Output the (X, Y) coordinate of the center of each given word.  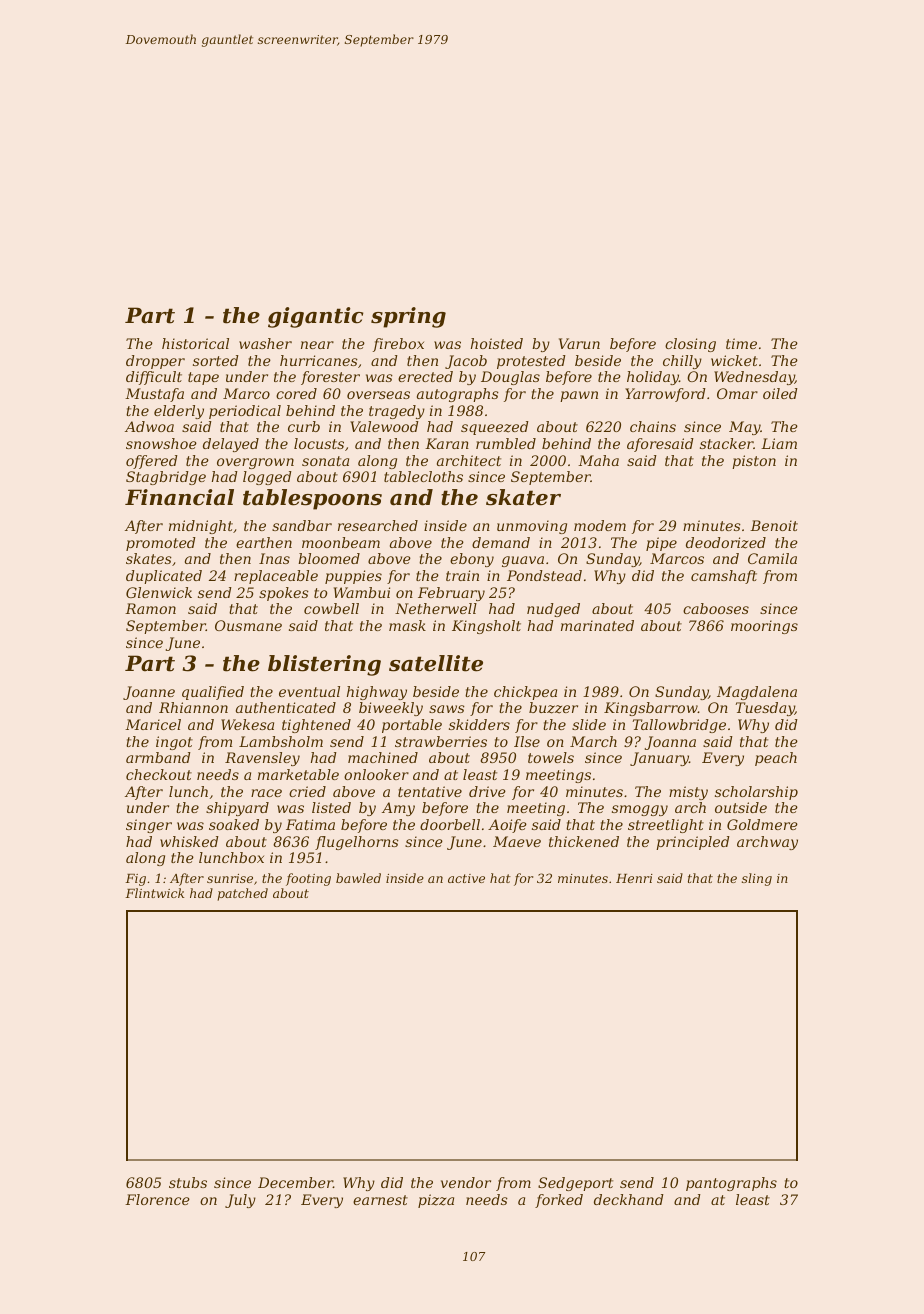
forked (559, 1201)
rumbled (506, 443)
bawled (358, 878)
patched (243, 894)
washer (265, 343)
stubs (188, 1182)
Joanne (149, 693)
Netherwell (436, 608)
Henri (634, 878)
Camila (772, 558)
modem (600, 525)
